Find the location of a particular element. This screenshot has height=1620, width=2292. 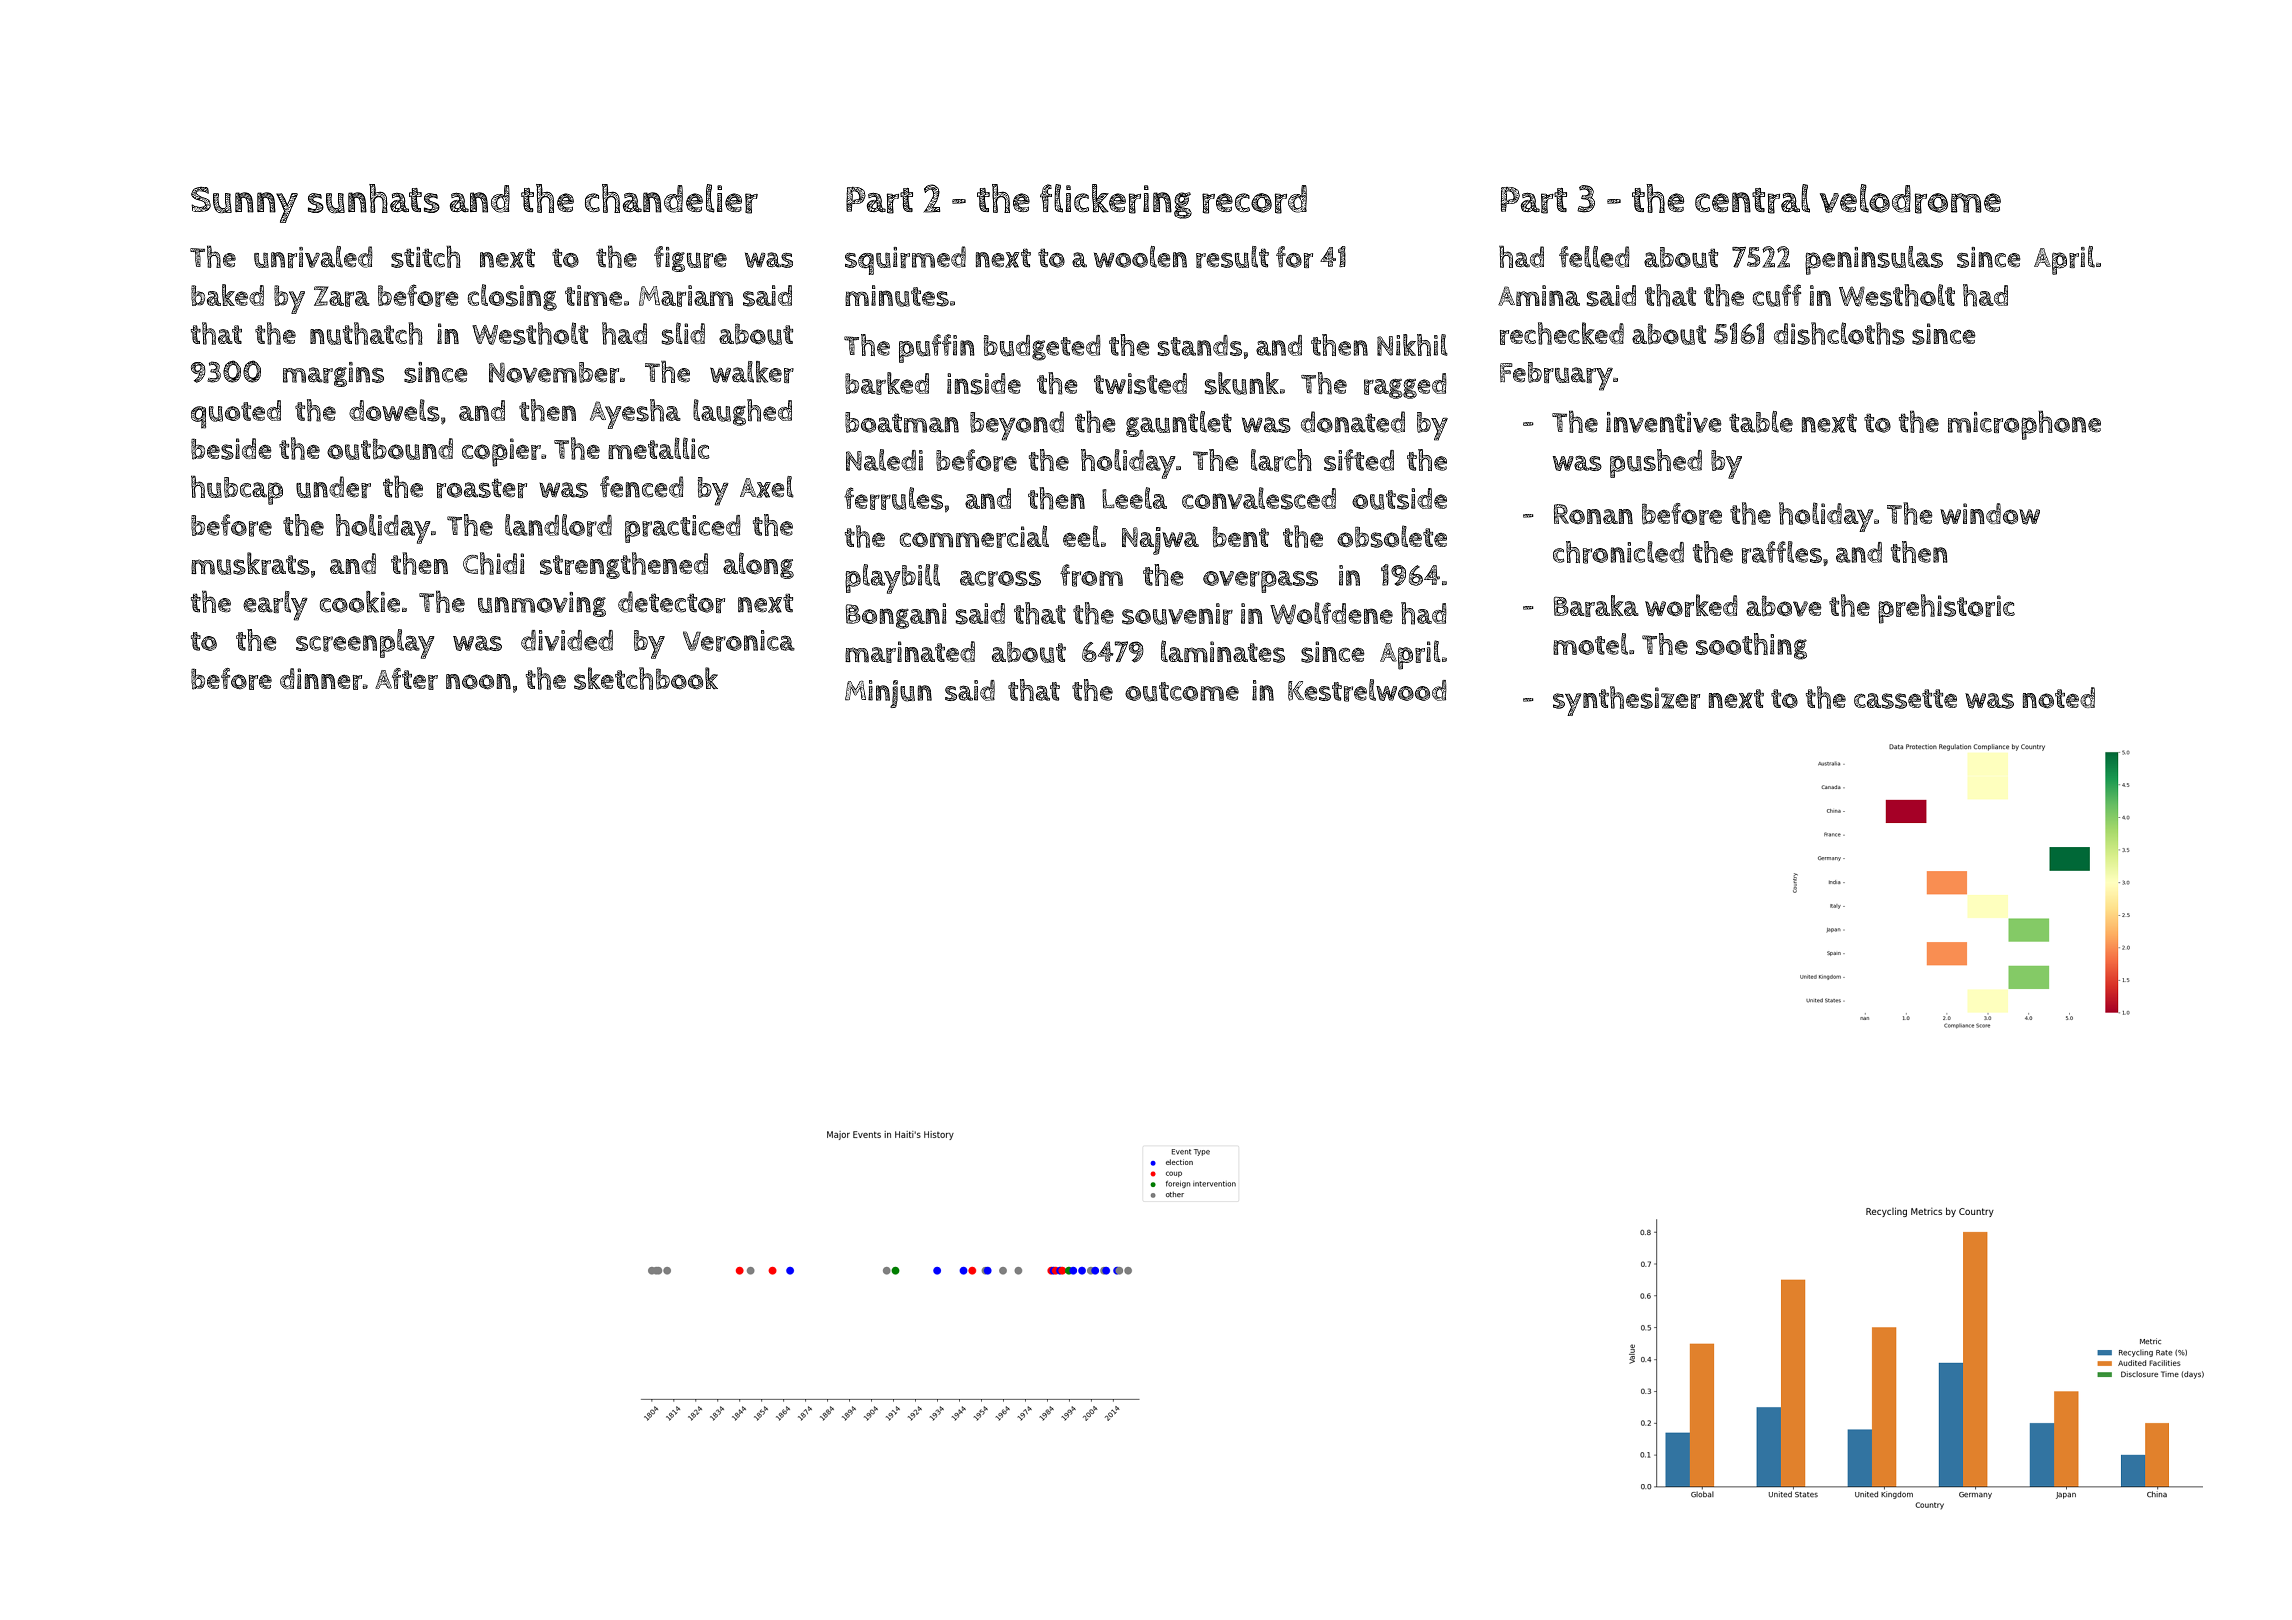

ragged is located at coordinates (1405, 386).
